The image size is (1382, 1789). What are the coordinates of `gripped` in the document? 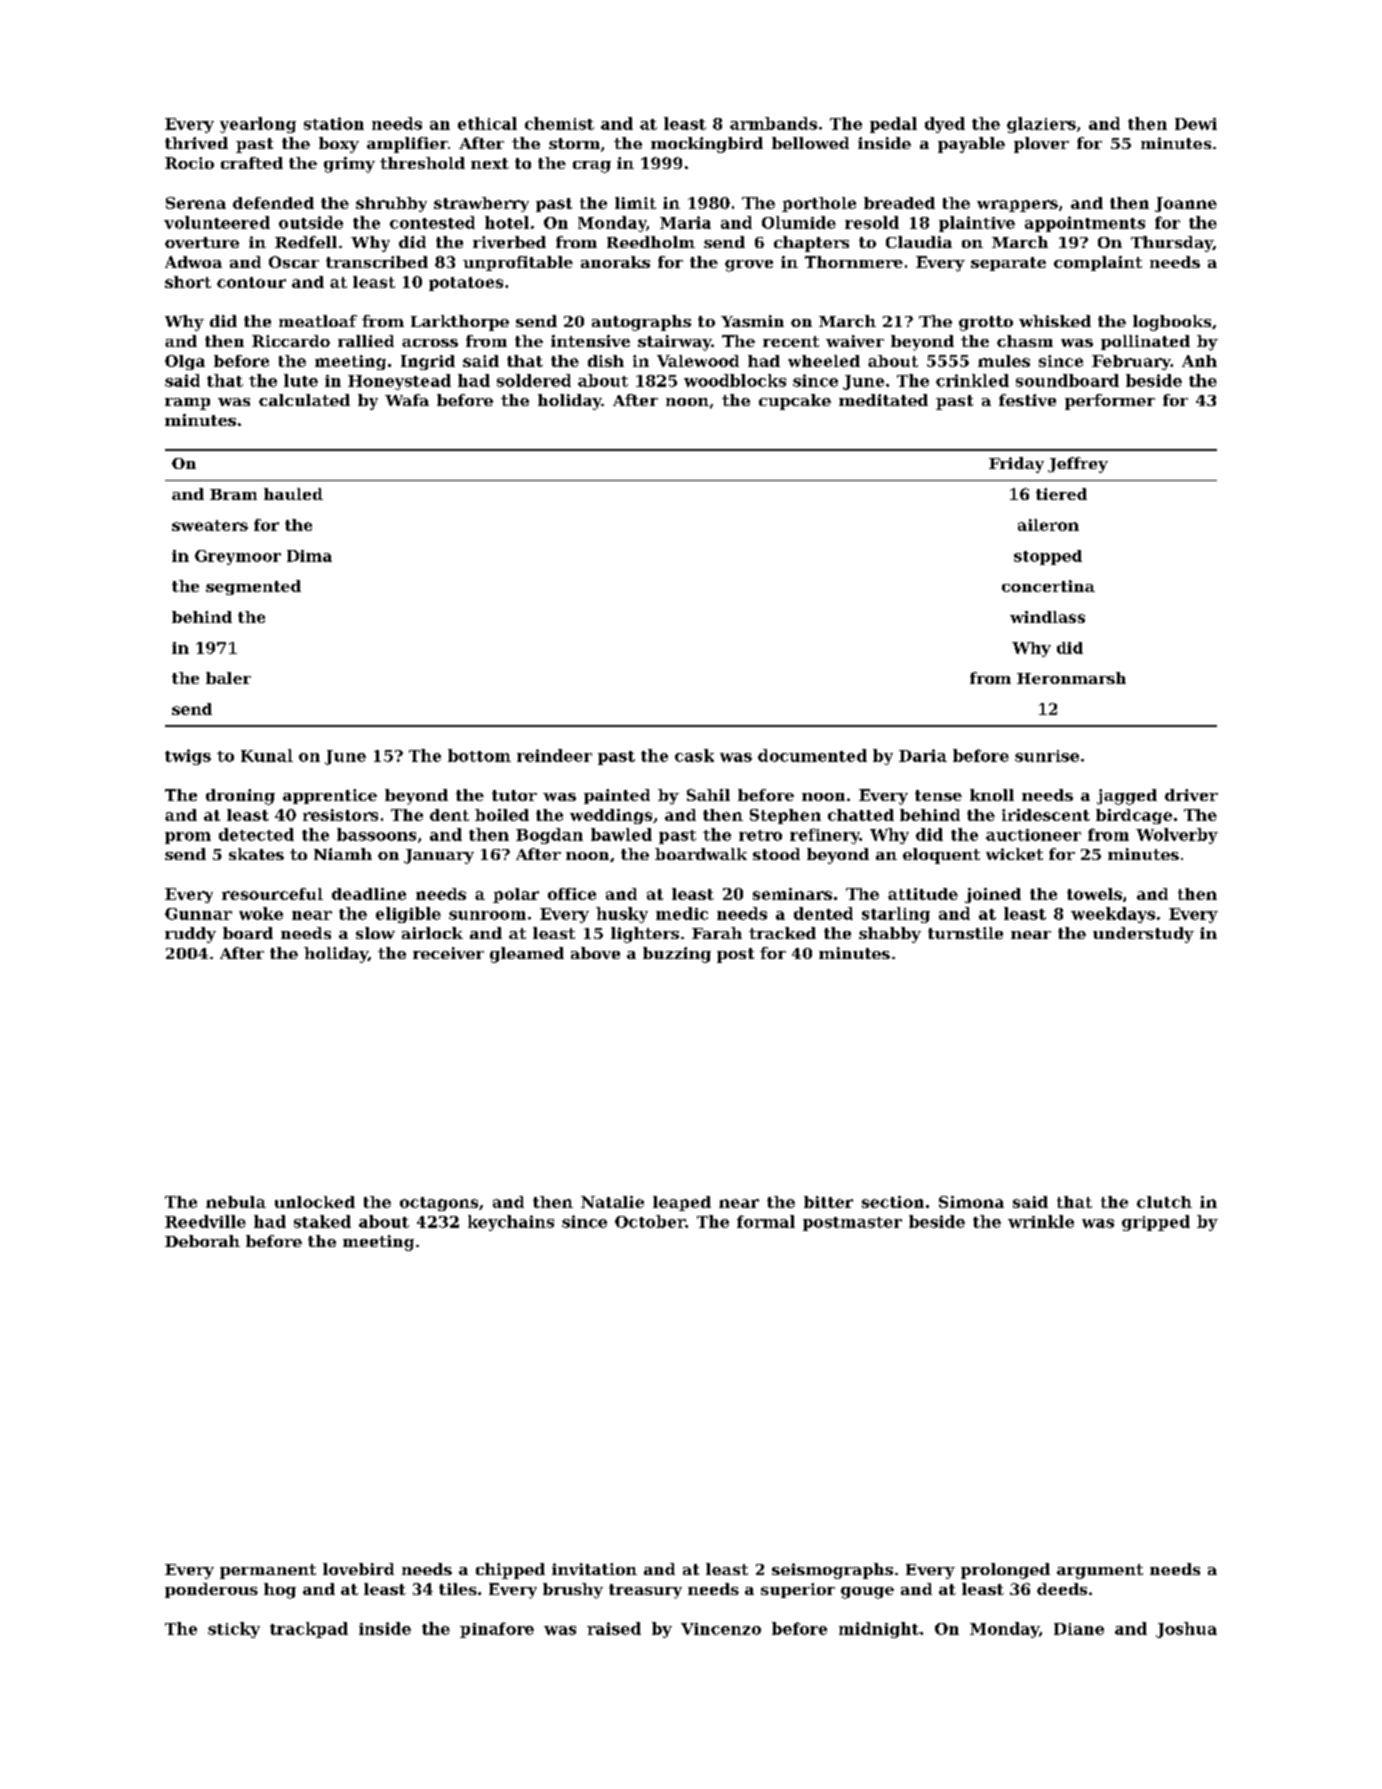 It's located at (1156, 1223).
